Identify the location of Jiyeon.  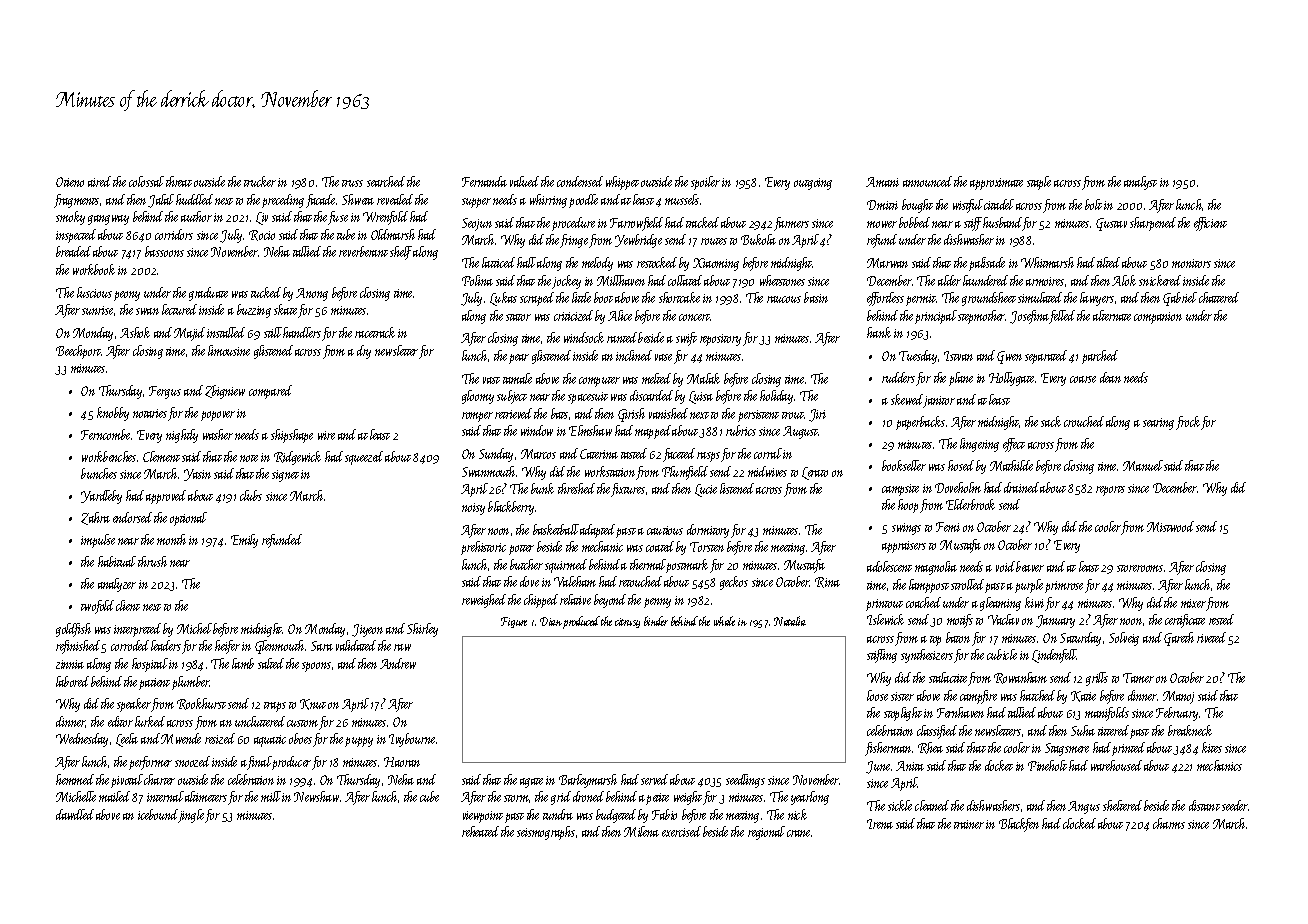
(367, 630).
